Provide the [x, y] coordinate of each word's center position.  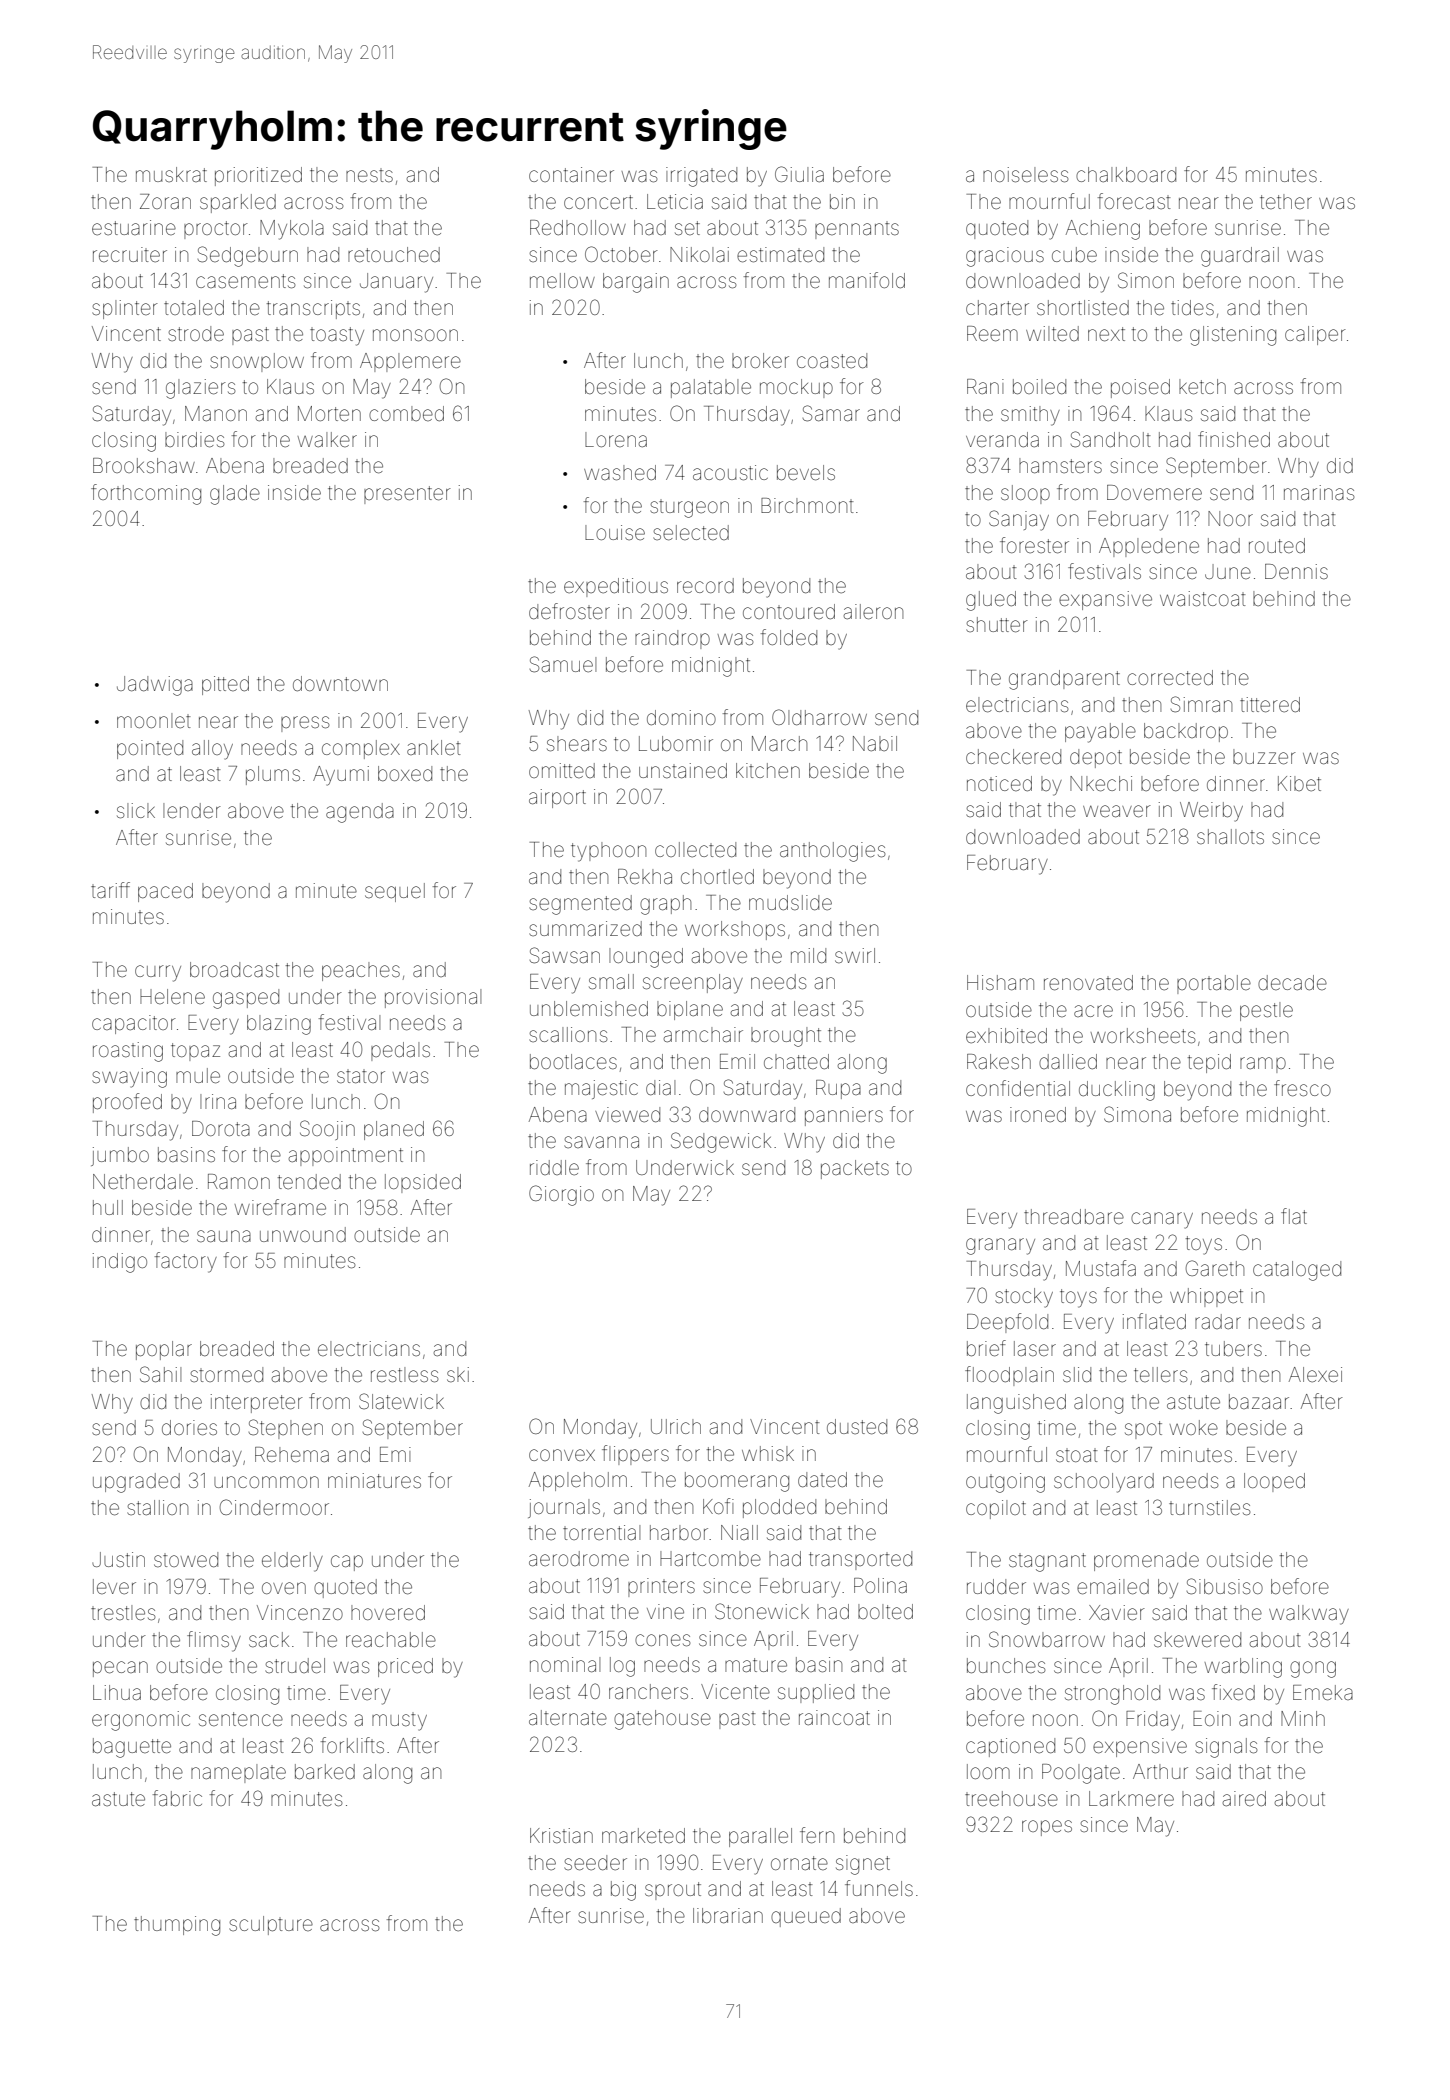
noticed [999, 783]
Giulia [799, 174]
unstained [683, 770]
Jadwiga [155, 686]
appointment [346, 1156]
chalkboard [1126, 174]
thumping [177, 1926]
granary [1000, 1246]
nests [369, 175]
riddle [554, 1167]
